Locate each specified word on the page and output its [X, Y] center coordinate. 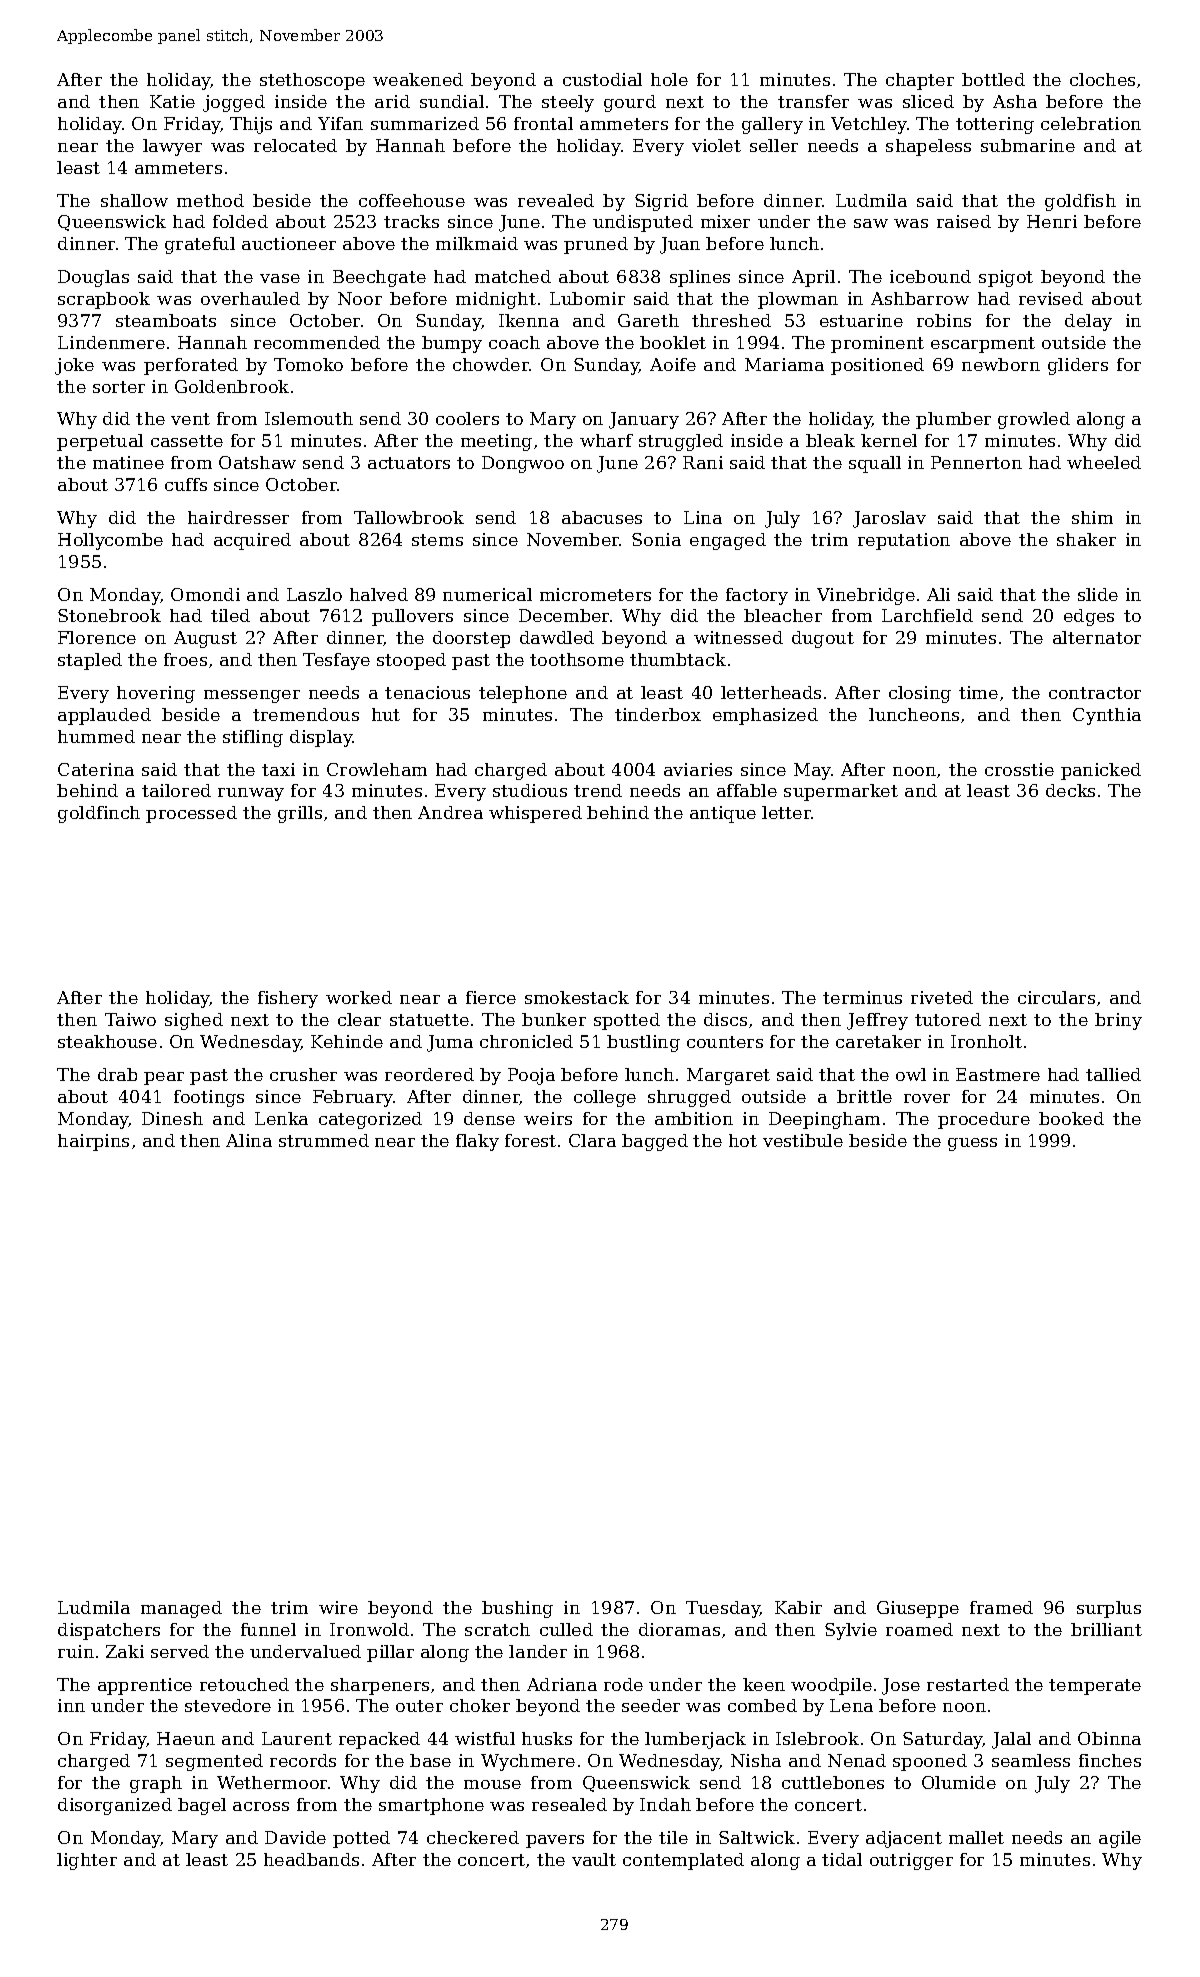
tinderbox [658, 714]
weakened [418, 79]
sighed [194, 1021]
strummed [324, 1140]
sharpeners [380, 1686]
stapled [90, 661]
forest [530, 1140]
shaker [1086, 539]
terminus [862, 997]
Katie [172, 101]
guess [972, 1144]
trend [598, 790]
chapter [920, 81]
